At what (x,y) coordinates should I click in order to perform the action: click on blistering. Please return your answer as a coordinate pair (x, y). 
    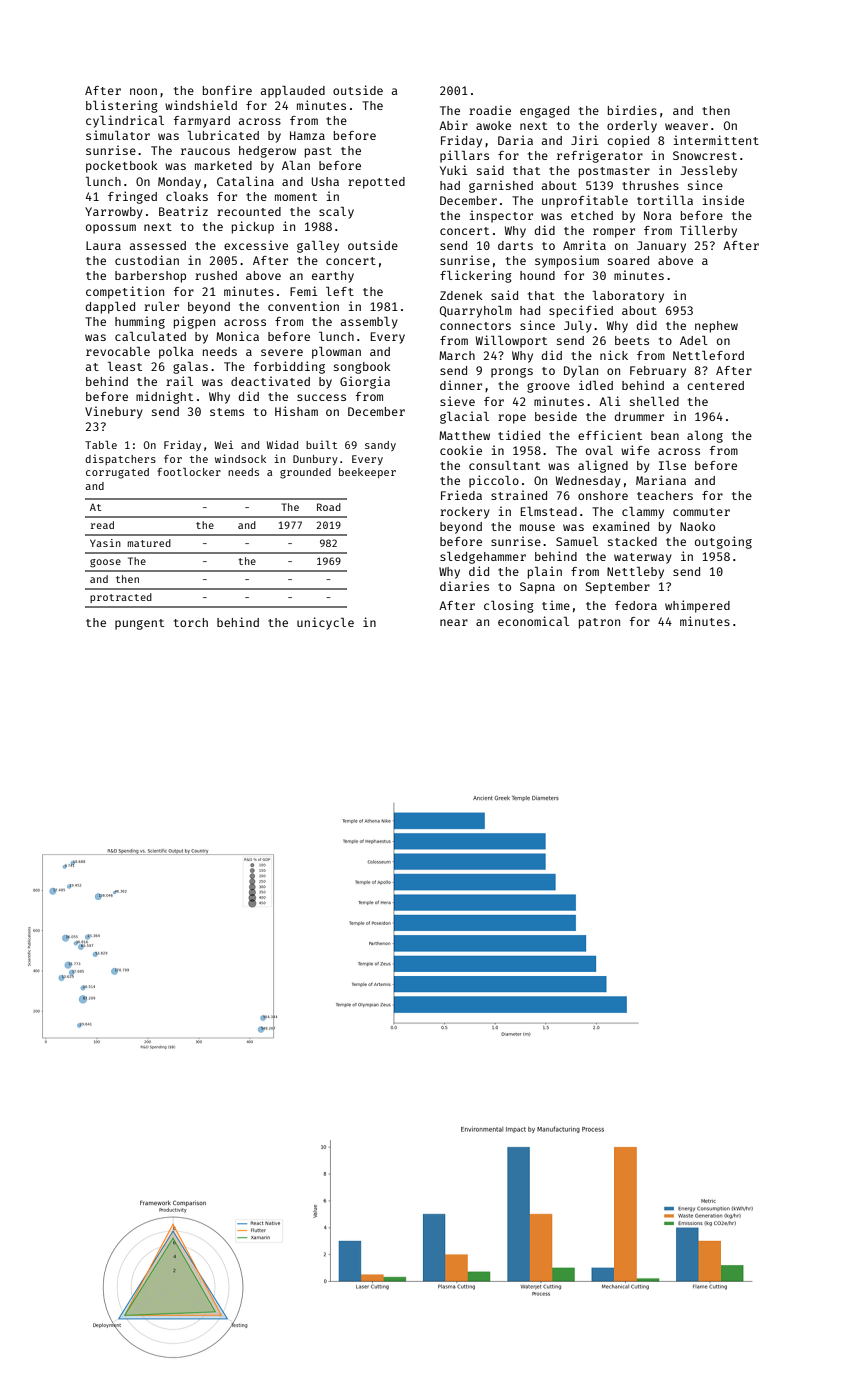
    Looking at the image, I should click on (122, 106).
